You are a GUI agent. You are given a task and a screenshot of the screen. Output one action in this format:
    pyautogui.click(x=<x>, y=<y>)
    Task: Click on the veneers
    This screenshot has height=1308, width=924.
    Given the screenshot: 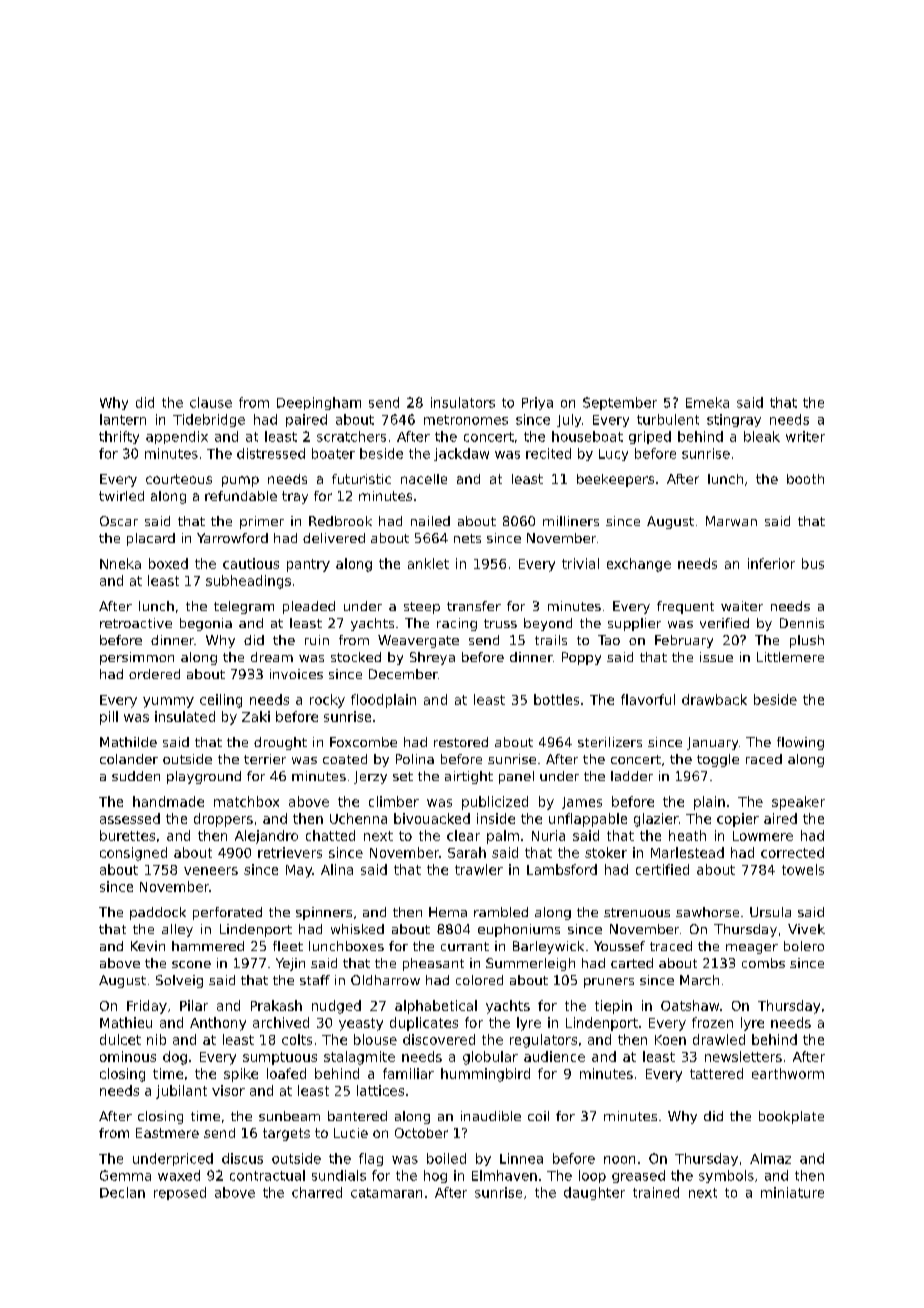 What is the action you would take?
    pyautogui.click(x=211, y=871)
